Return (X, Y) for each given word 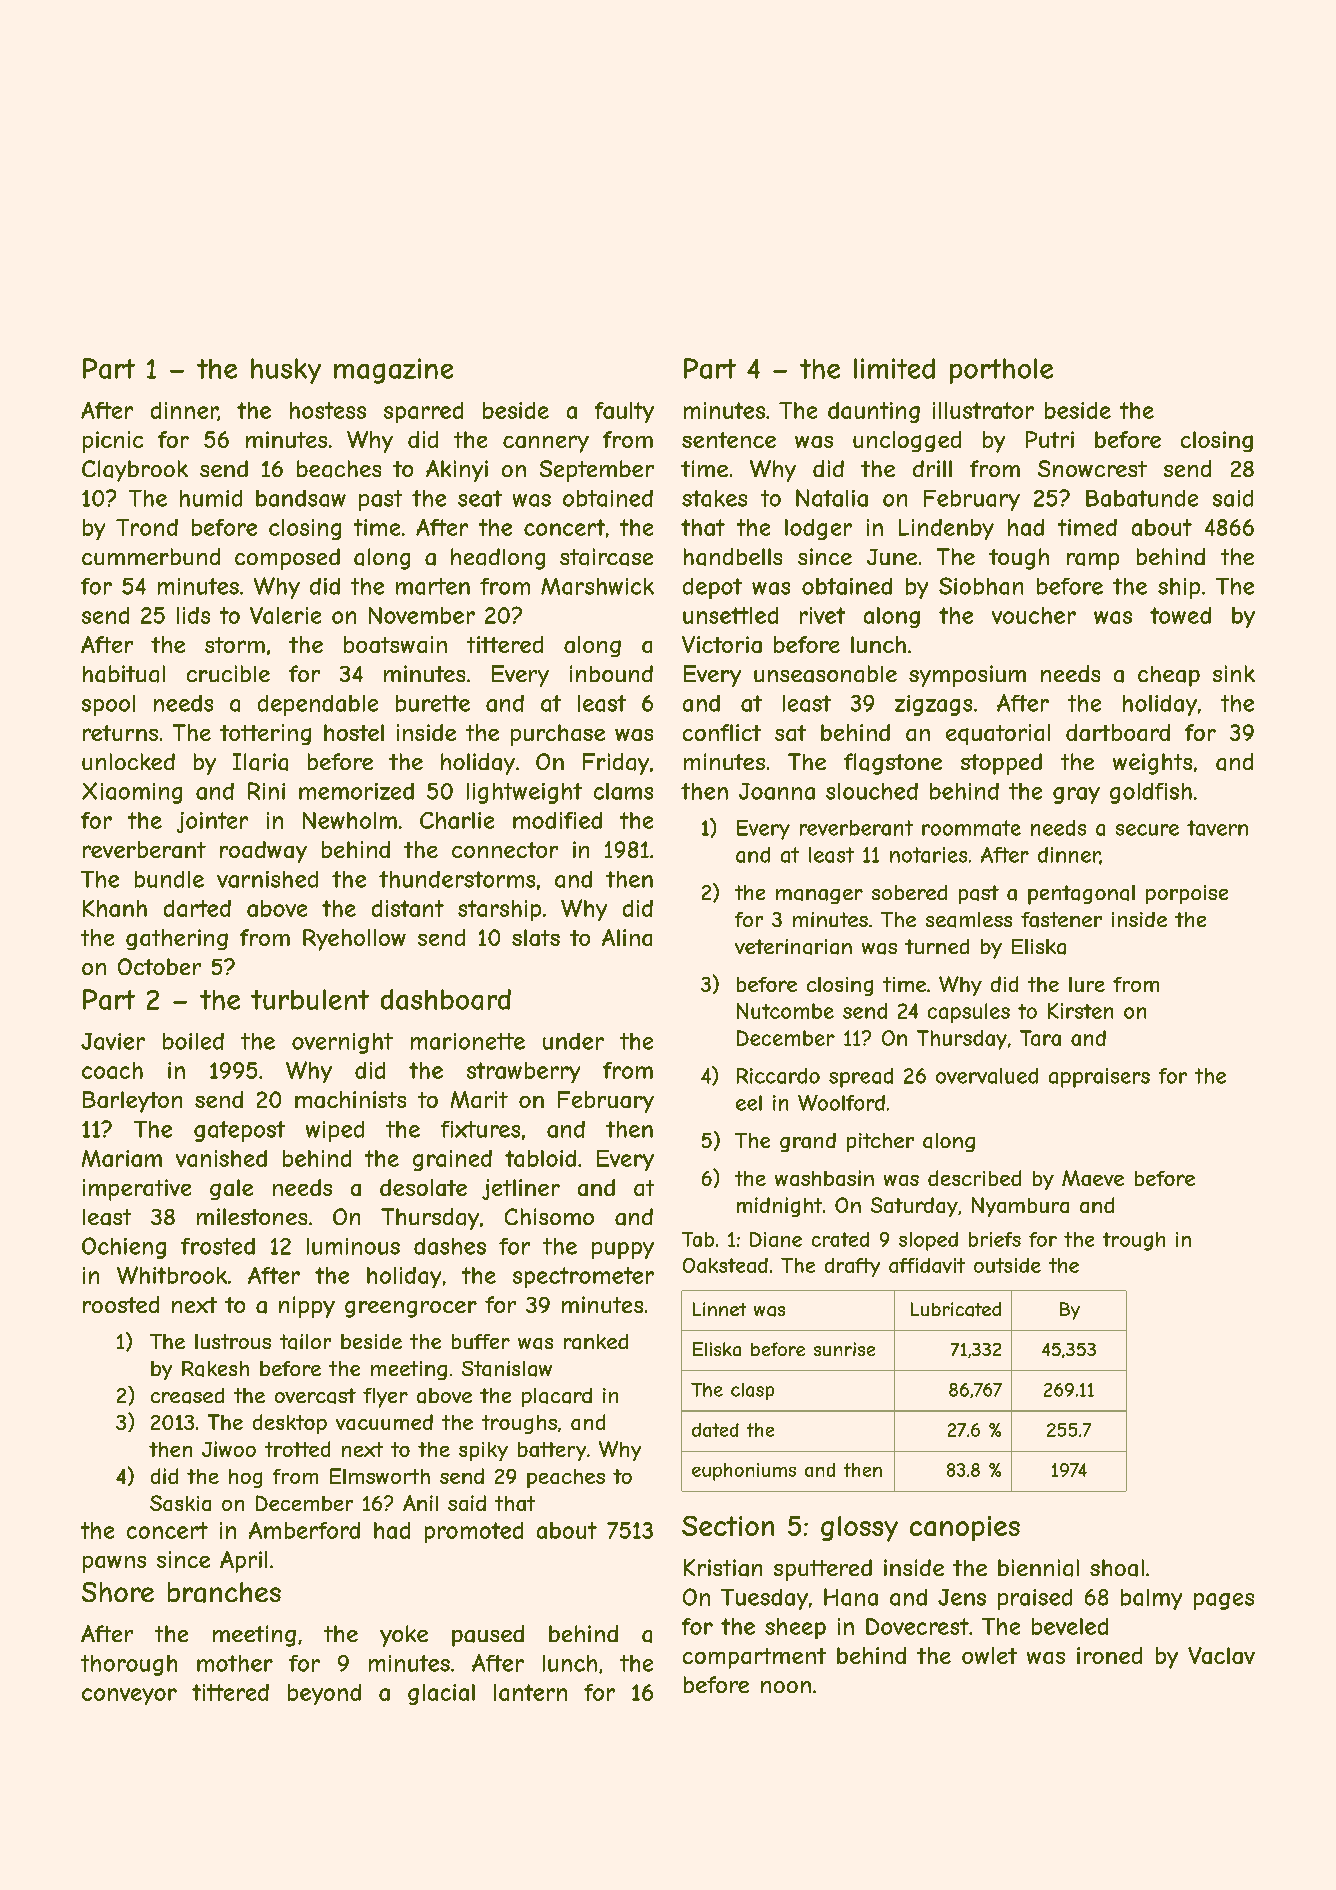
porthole (1001, 371)
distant (408, 908)
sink (1234, 673)
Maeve (1093, 1178)
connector (505, 850)
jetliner (521, 1189)
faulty (624, 412)
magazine (393, 371)
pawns (114, 1564)
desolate (423, 1187)
